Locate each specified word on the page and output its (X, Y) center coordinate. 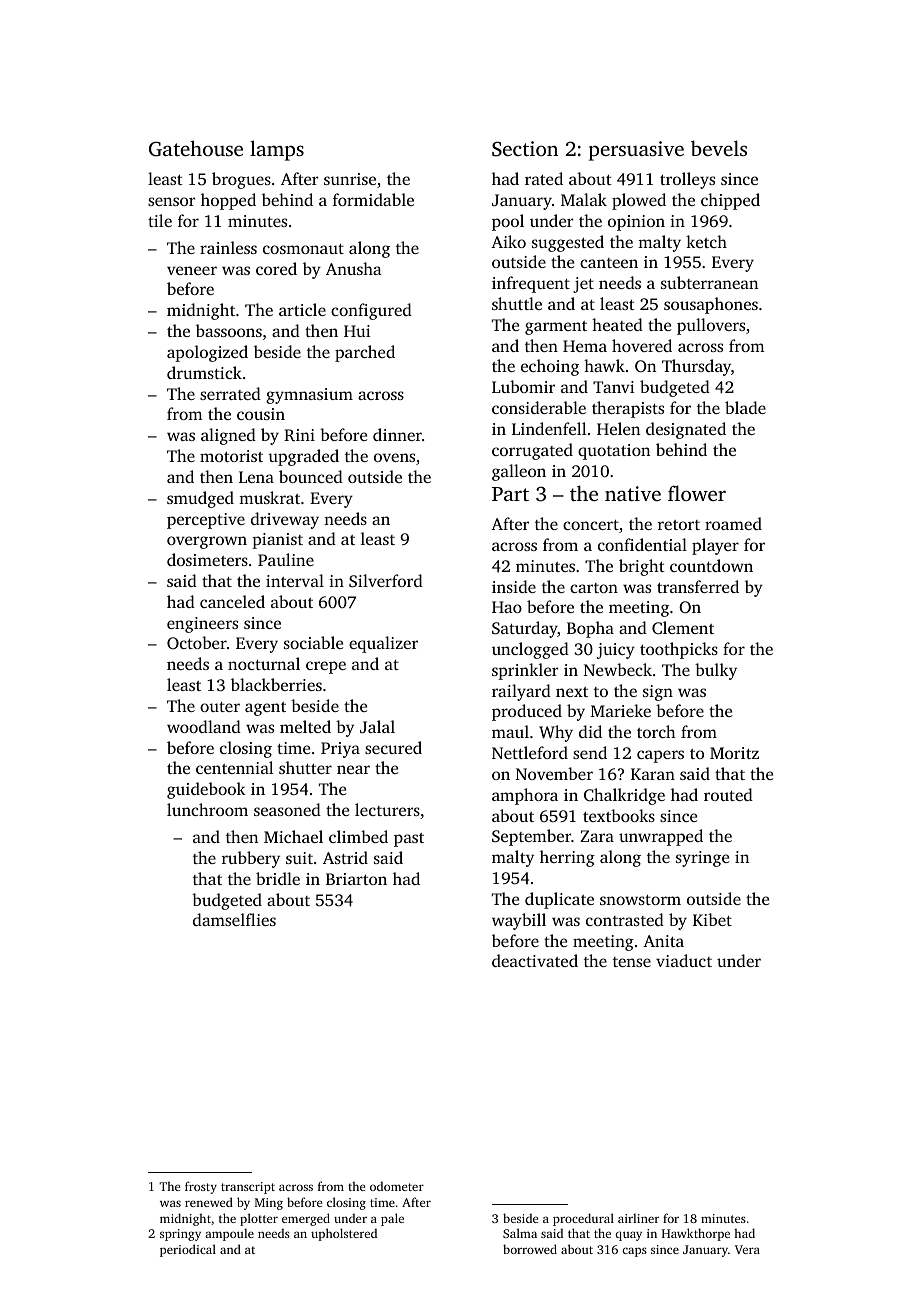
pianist (277, 541)
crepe (326, 667)
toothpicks (679, 650)
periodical (188, 1250)
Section (525, 149)
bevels (719, 148)
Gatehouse (196, 148)
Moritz (734, 753)
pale (392, 1219)
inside (514, 586)
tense (632, 962)
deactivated (535, 960)
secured (393, 747)
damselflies (234, 919)
